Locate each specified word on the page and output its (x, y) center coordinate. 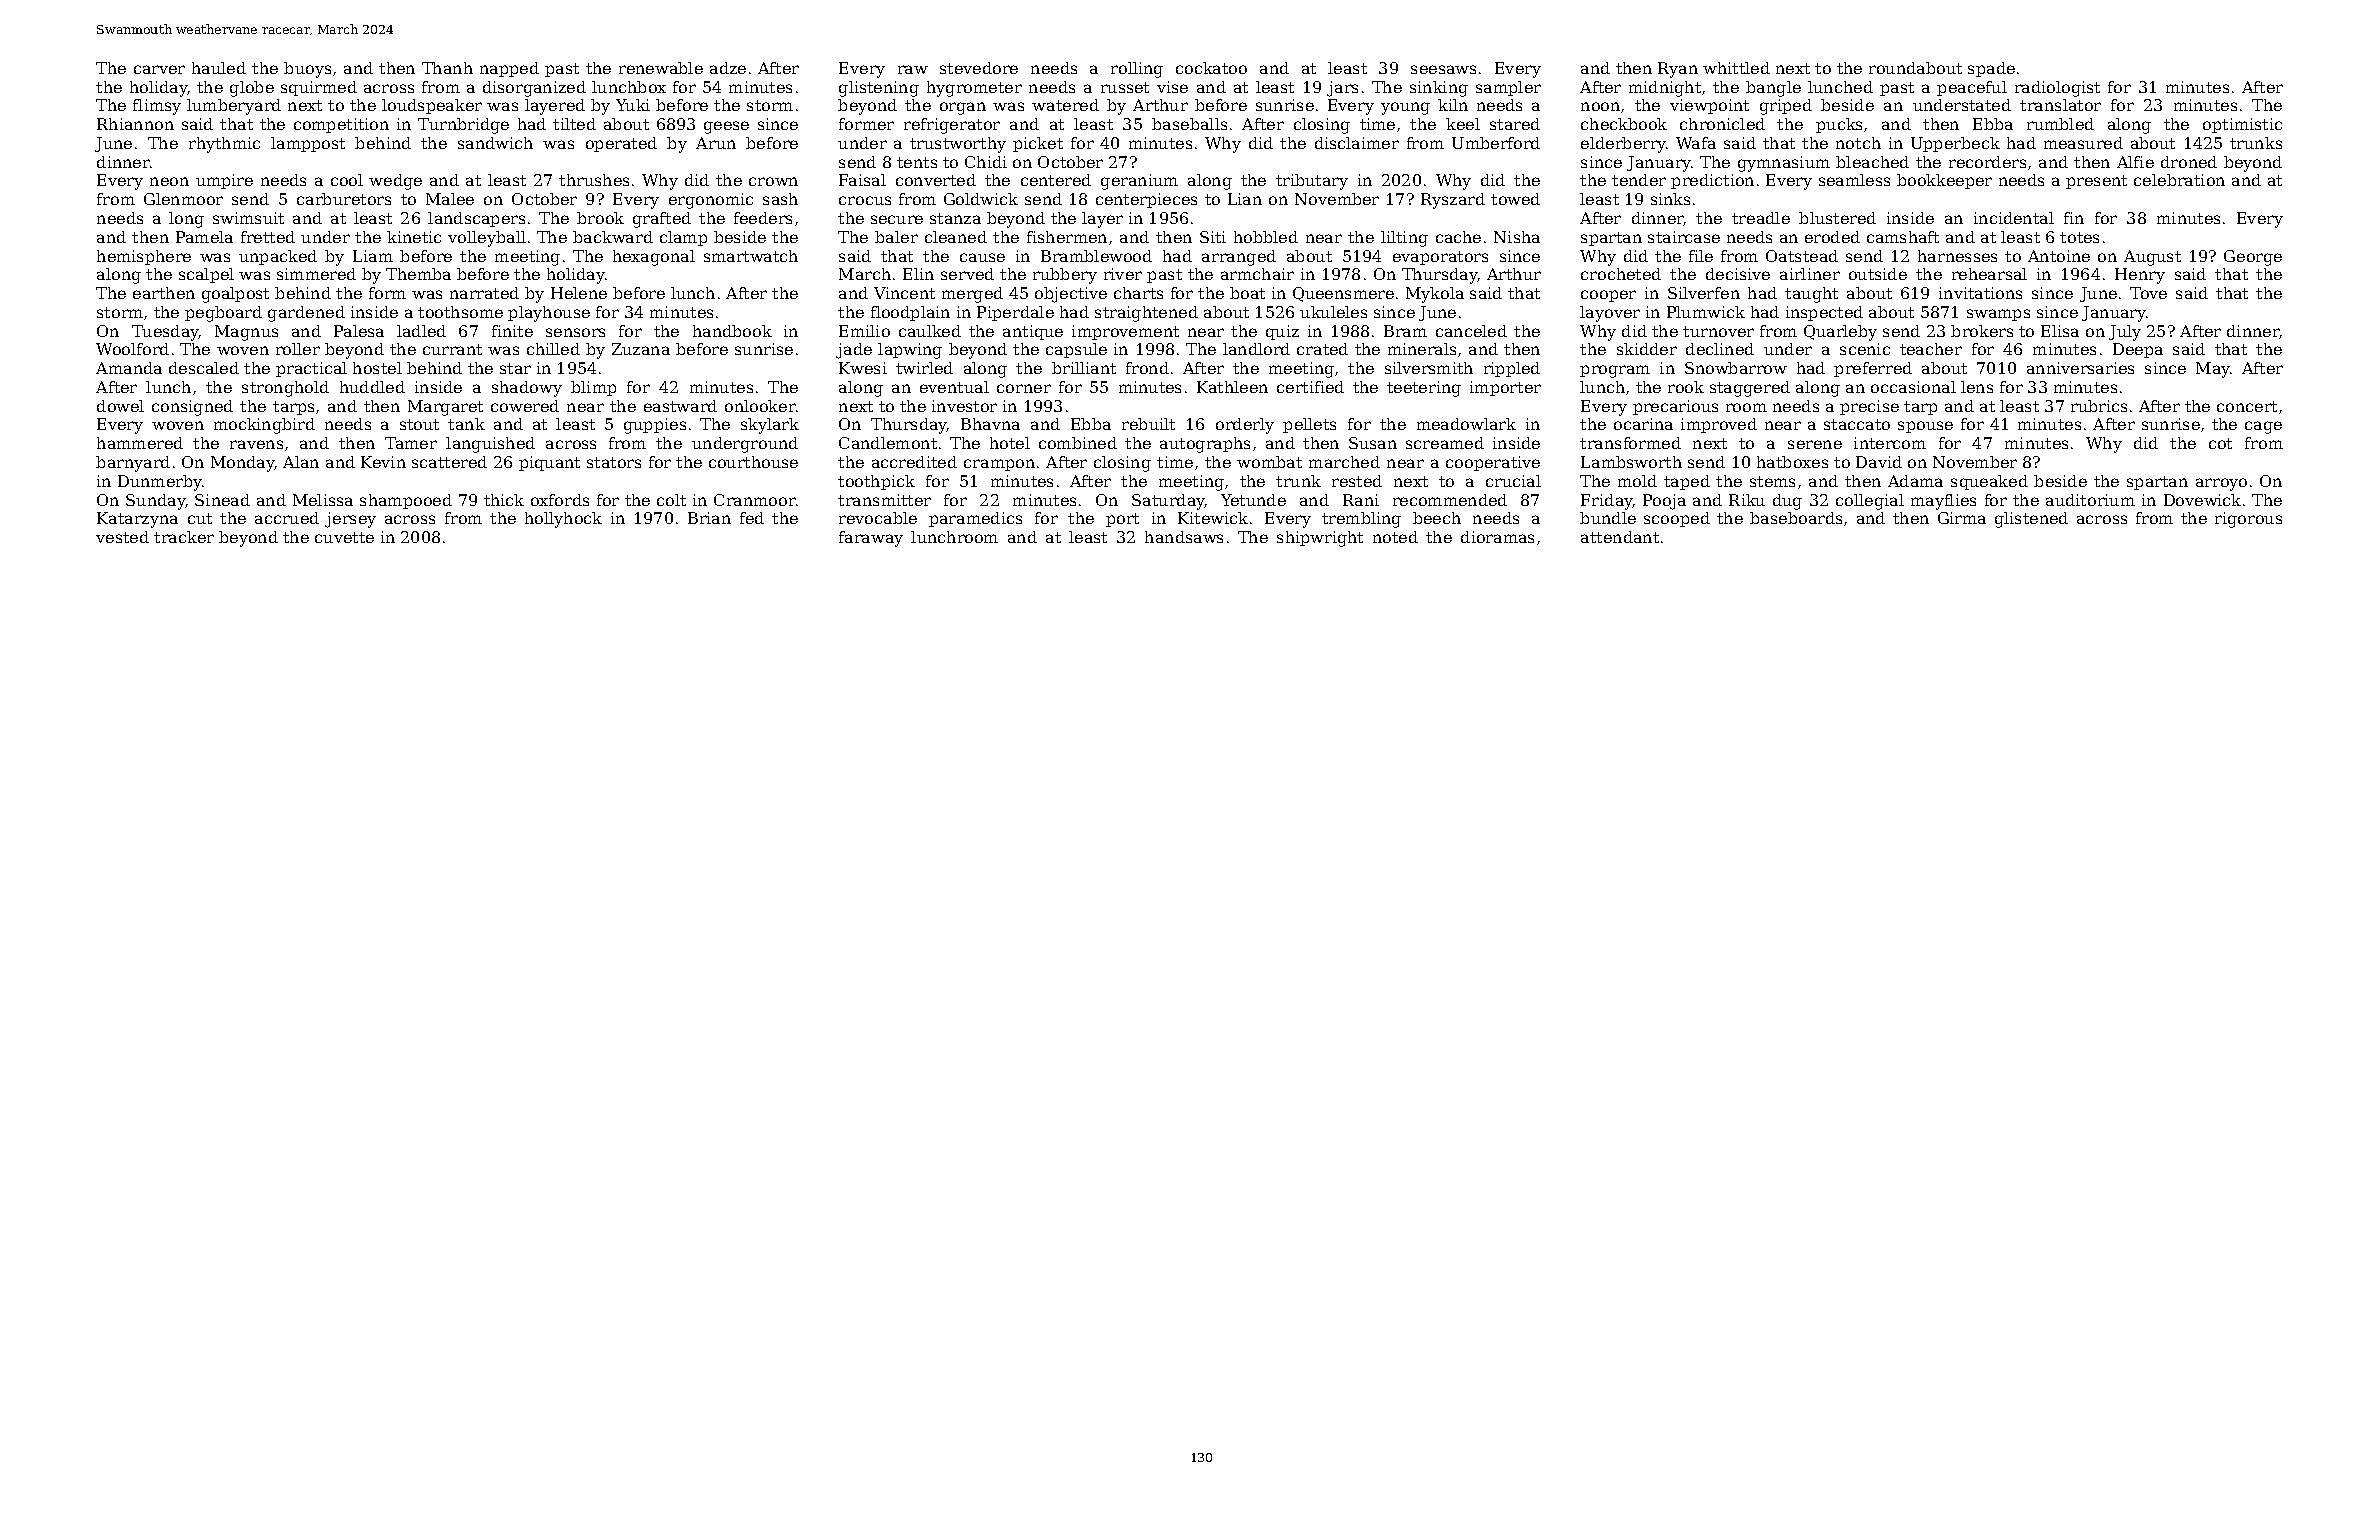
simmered (316, 274)
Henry (2140, 276)
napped (509, 69)
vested (122, 537)
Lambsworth (1631, 462)
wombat (1269, 462)
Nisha (1517, 237)
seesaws (1443, 69)
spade (1991, 69)
